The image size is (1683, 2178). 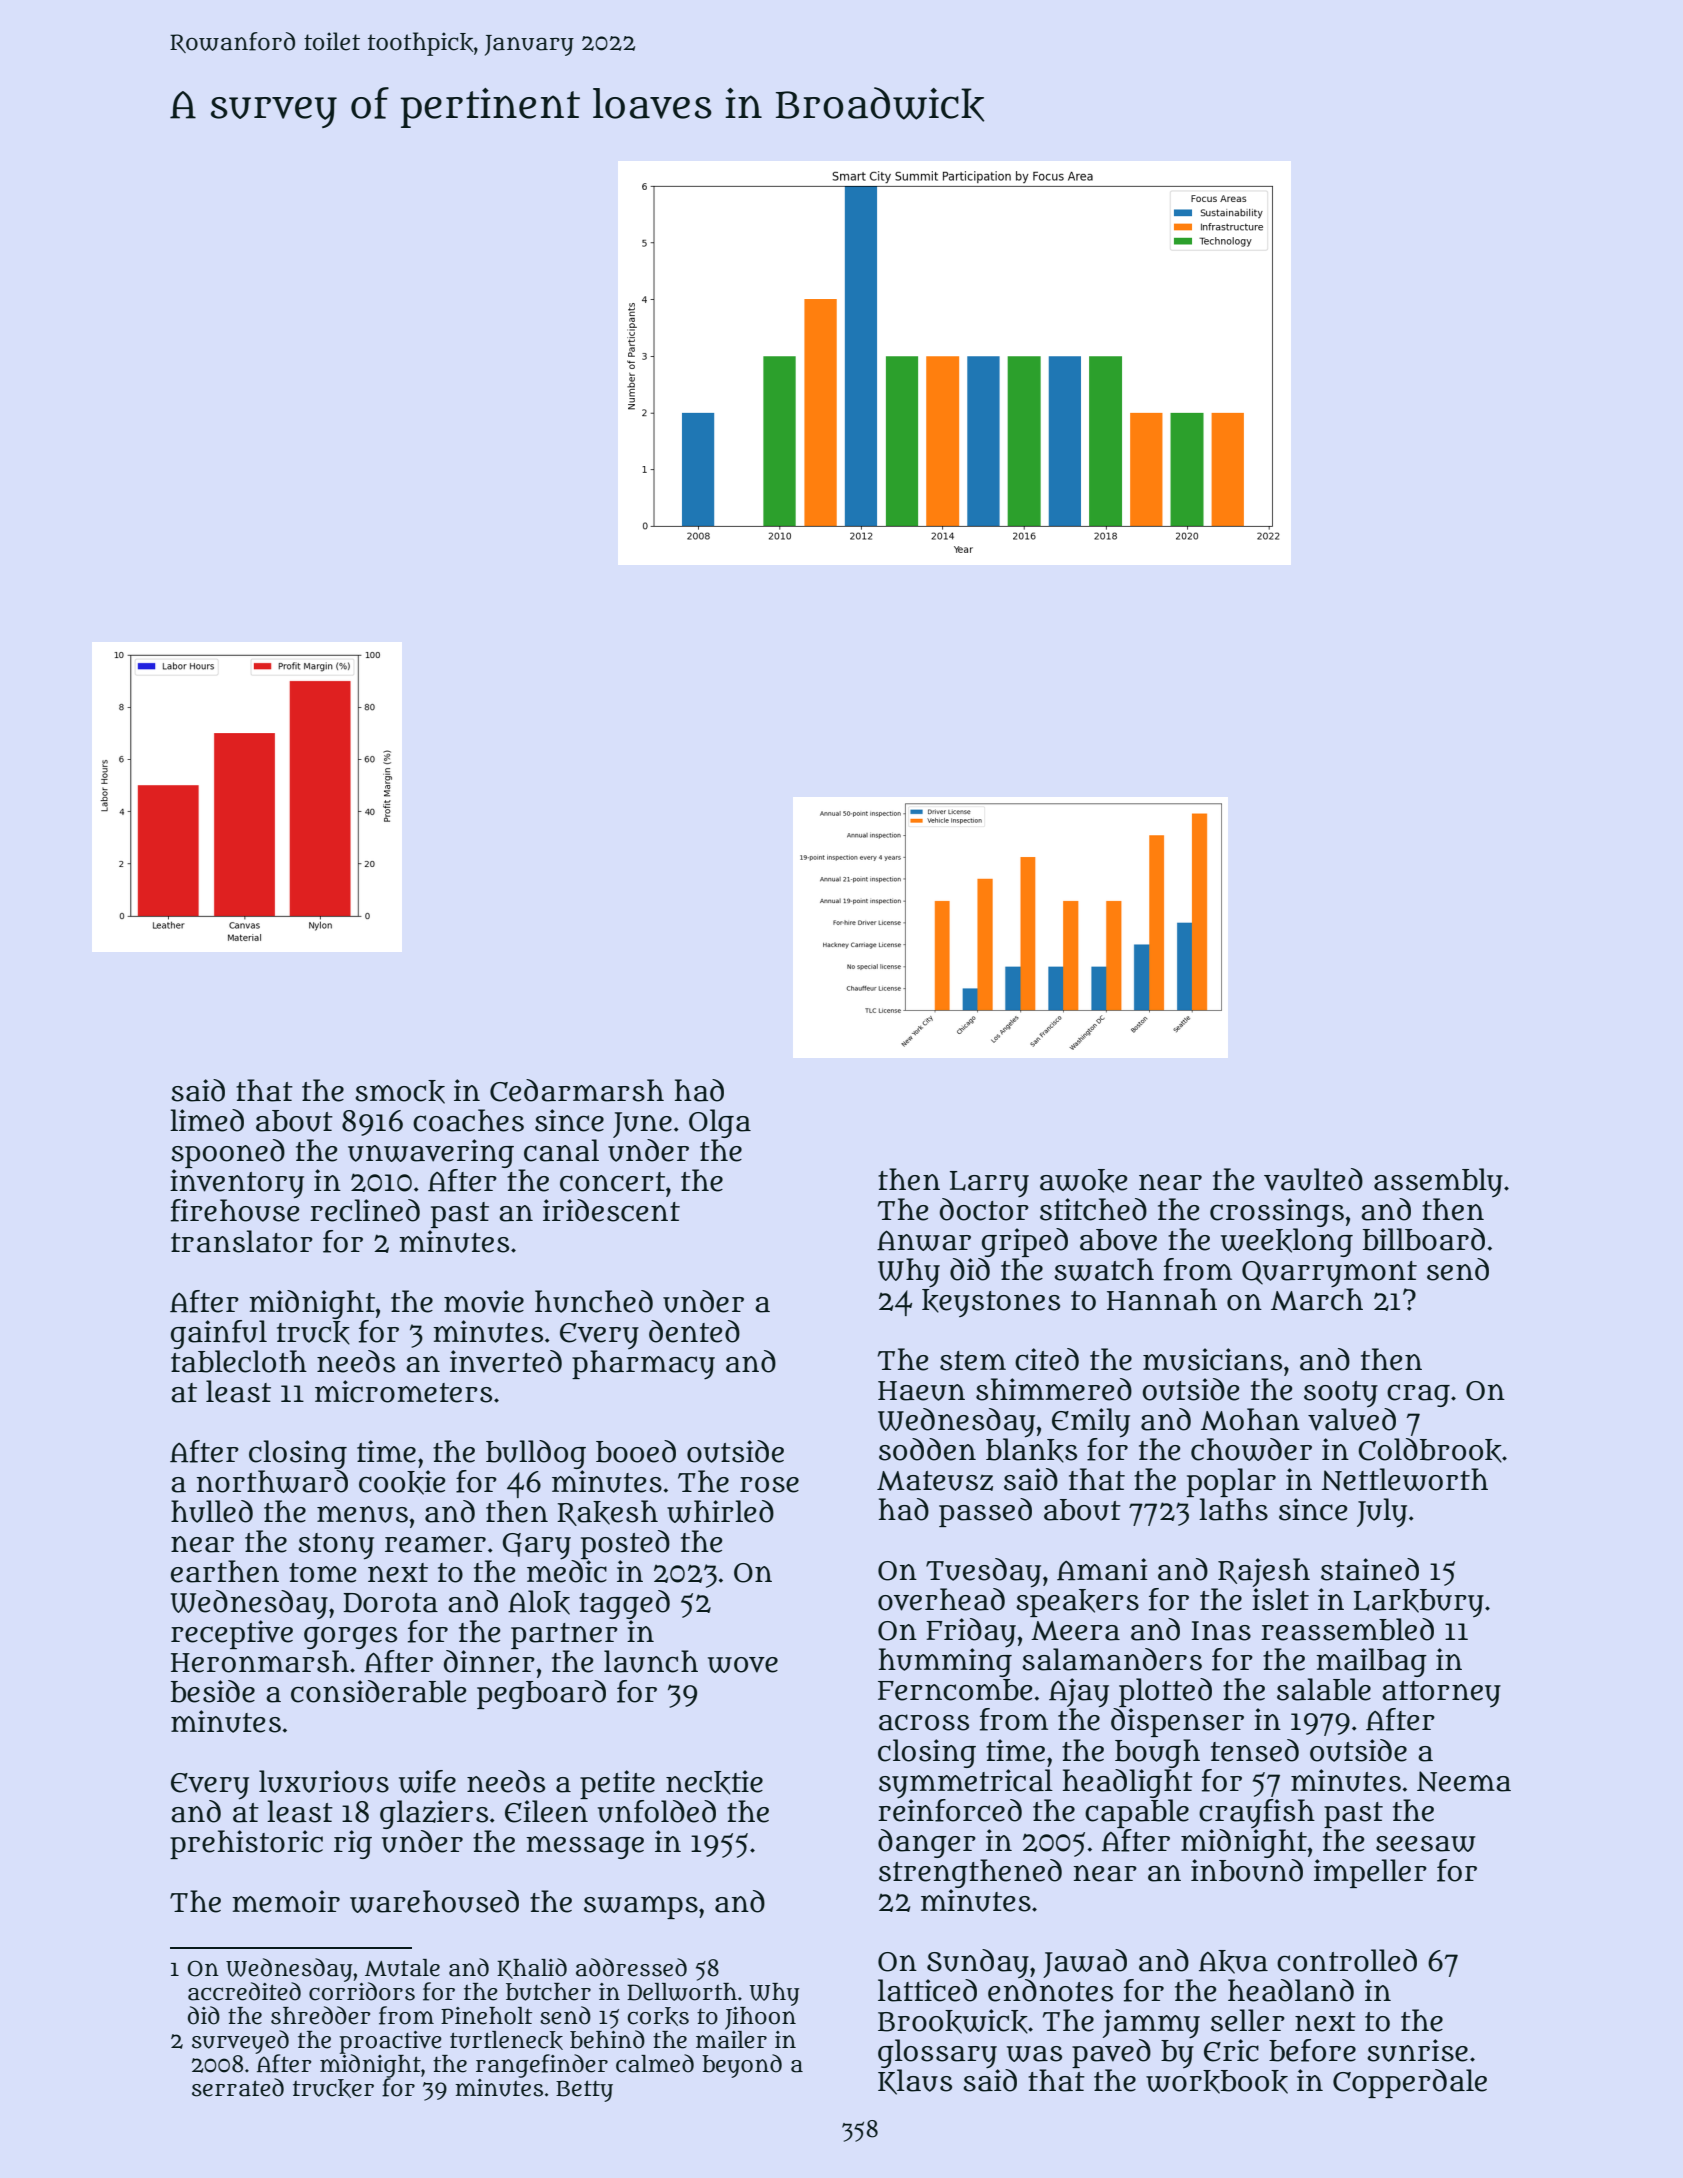 What do you see at coordinates (1438, 1182) in the page?
I see `assembly` at bounding box center [1438, 1182].
